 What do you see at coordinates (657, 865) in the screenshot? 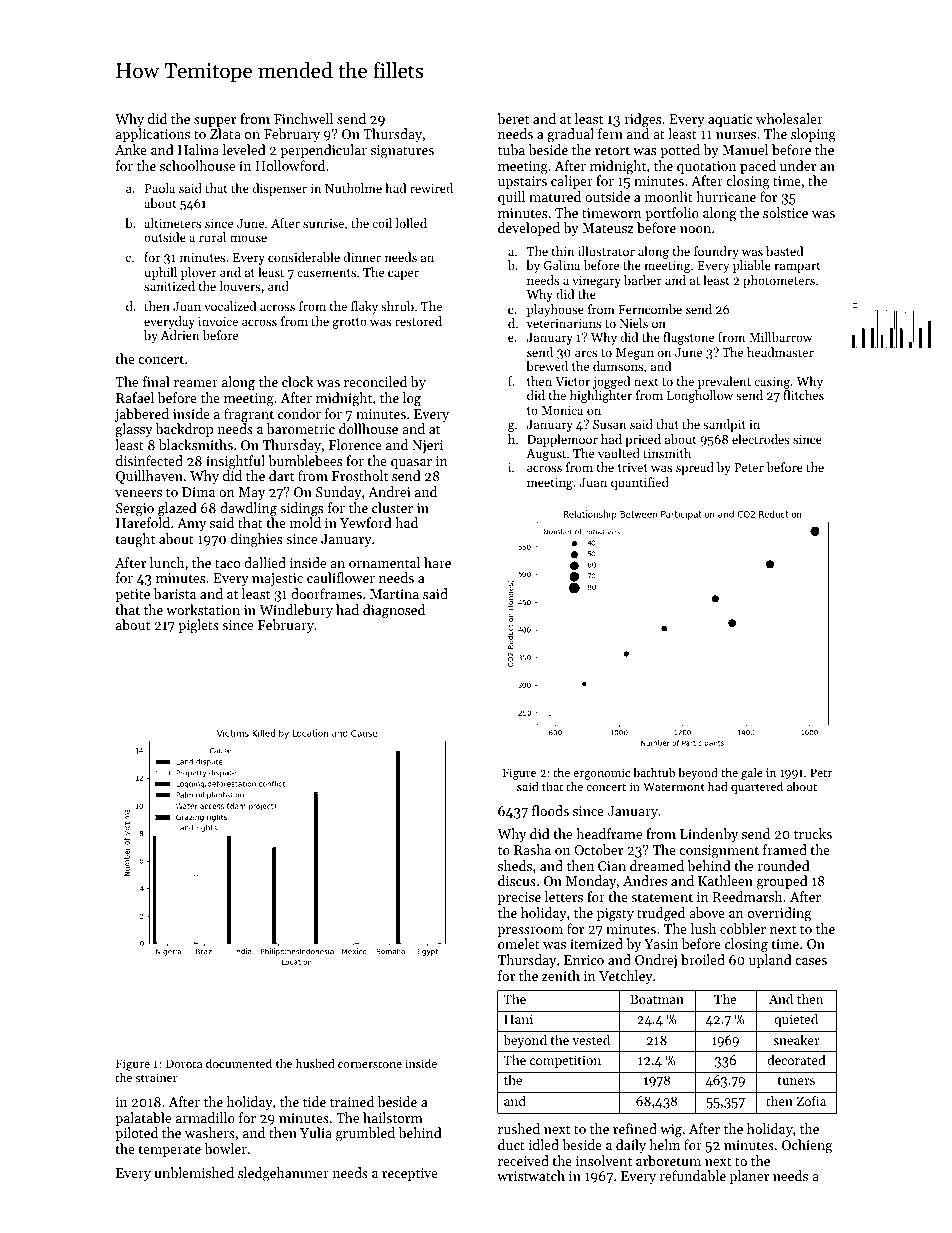
I see `dreamed` at bounding box center [657, 865].
